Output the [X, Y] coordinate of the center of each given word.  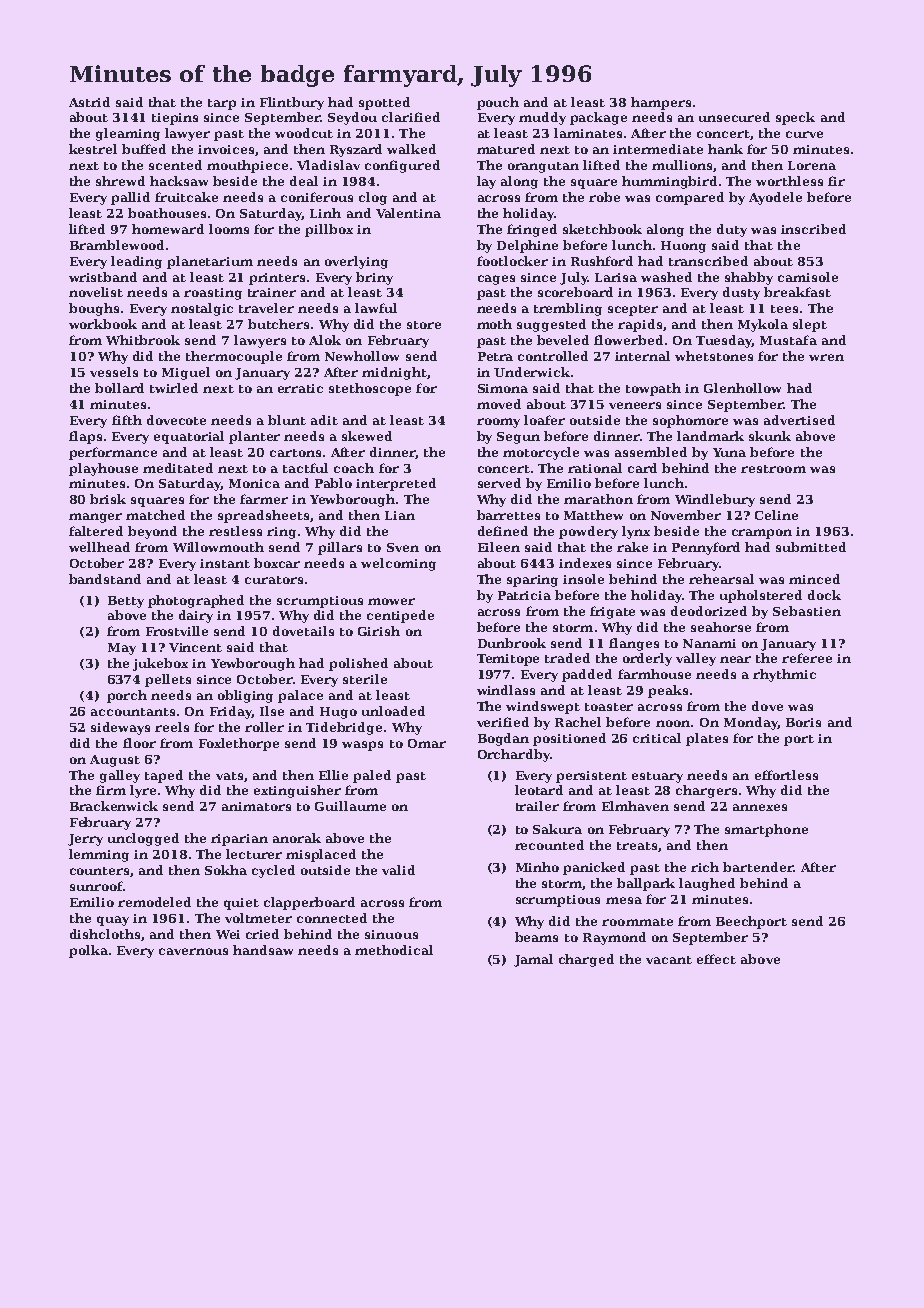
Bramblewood [117, 245]
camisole [808, 277]
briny [374, 278]
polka [88, 951]
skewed [367, 436]
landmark [710, 436]
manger [95, 518]
